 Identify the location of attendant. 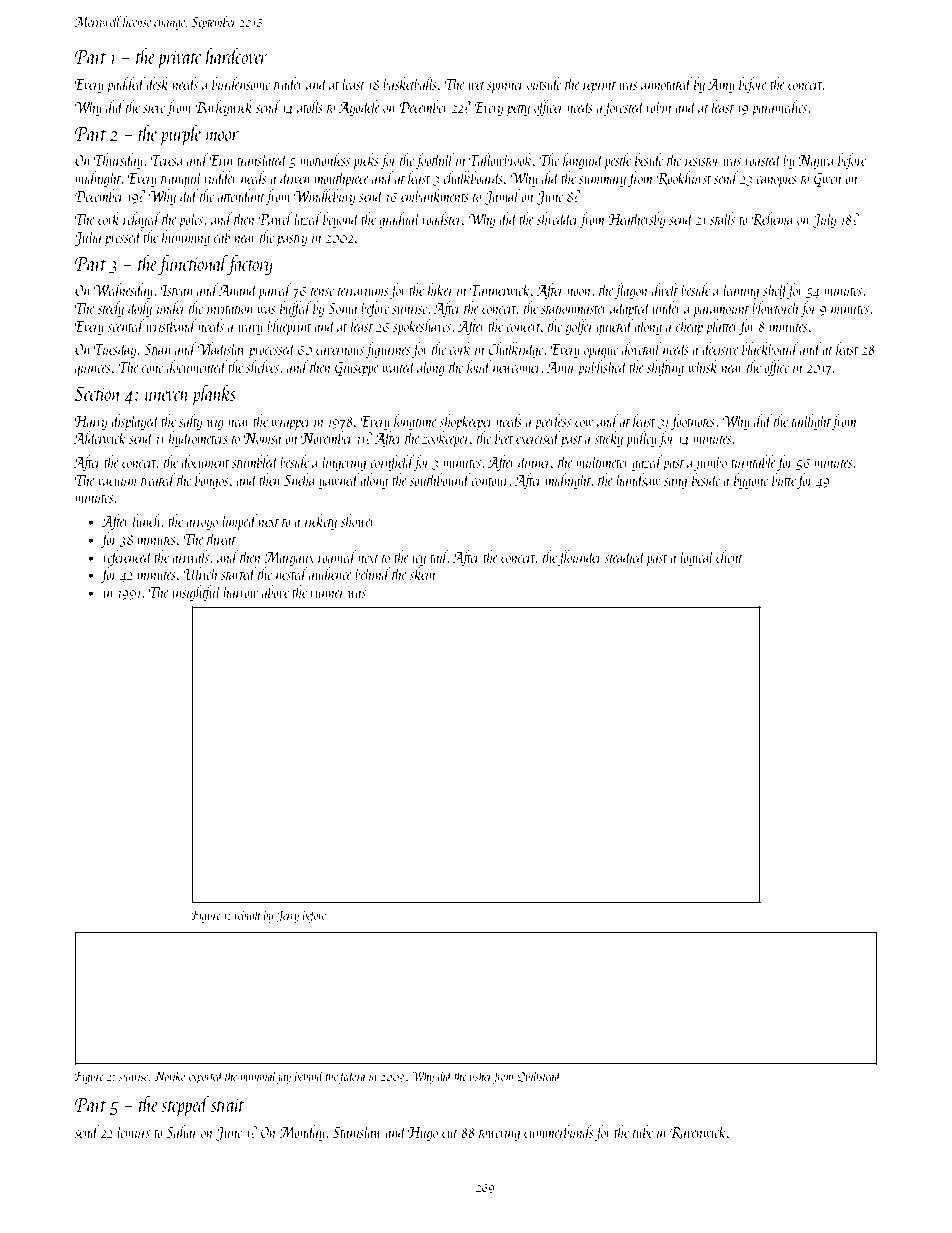
(241, 195).
